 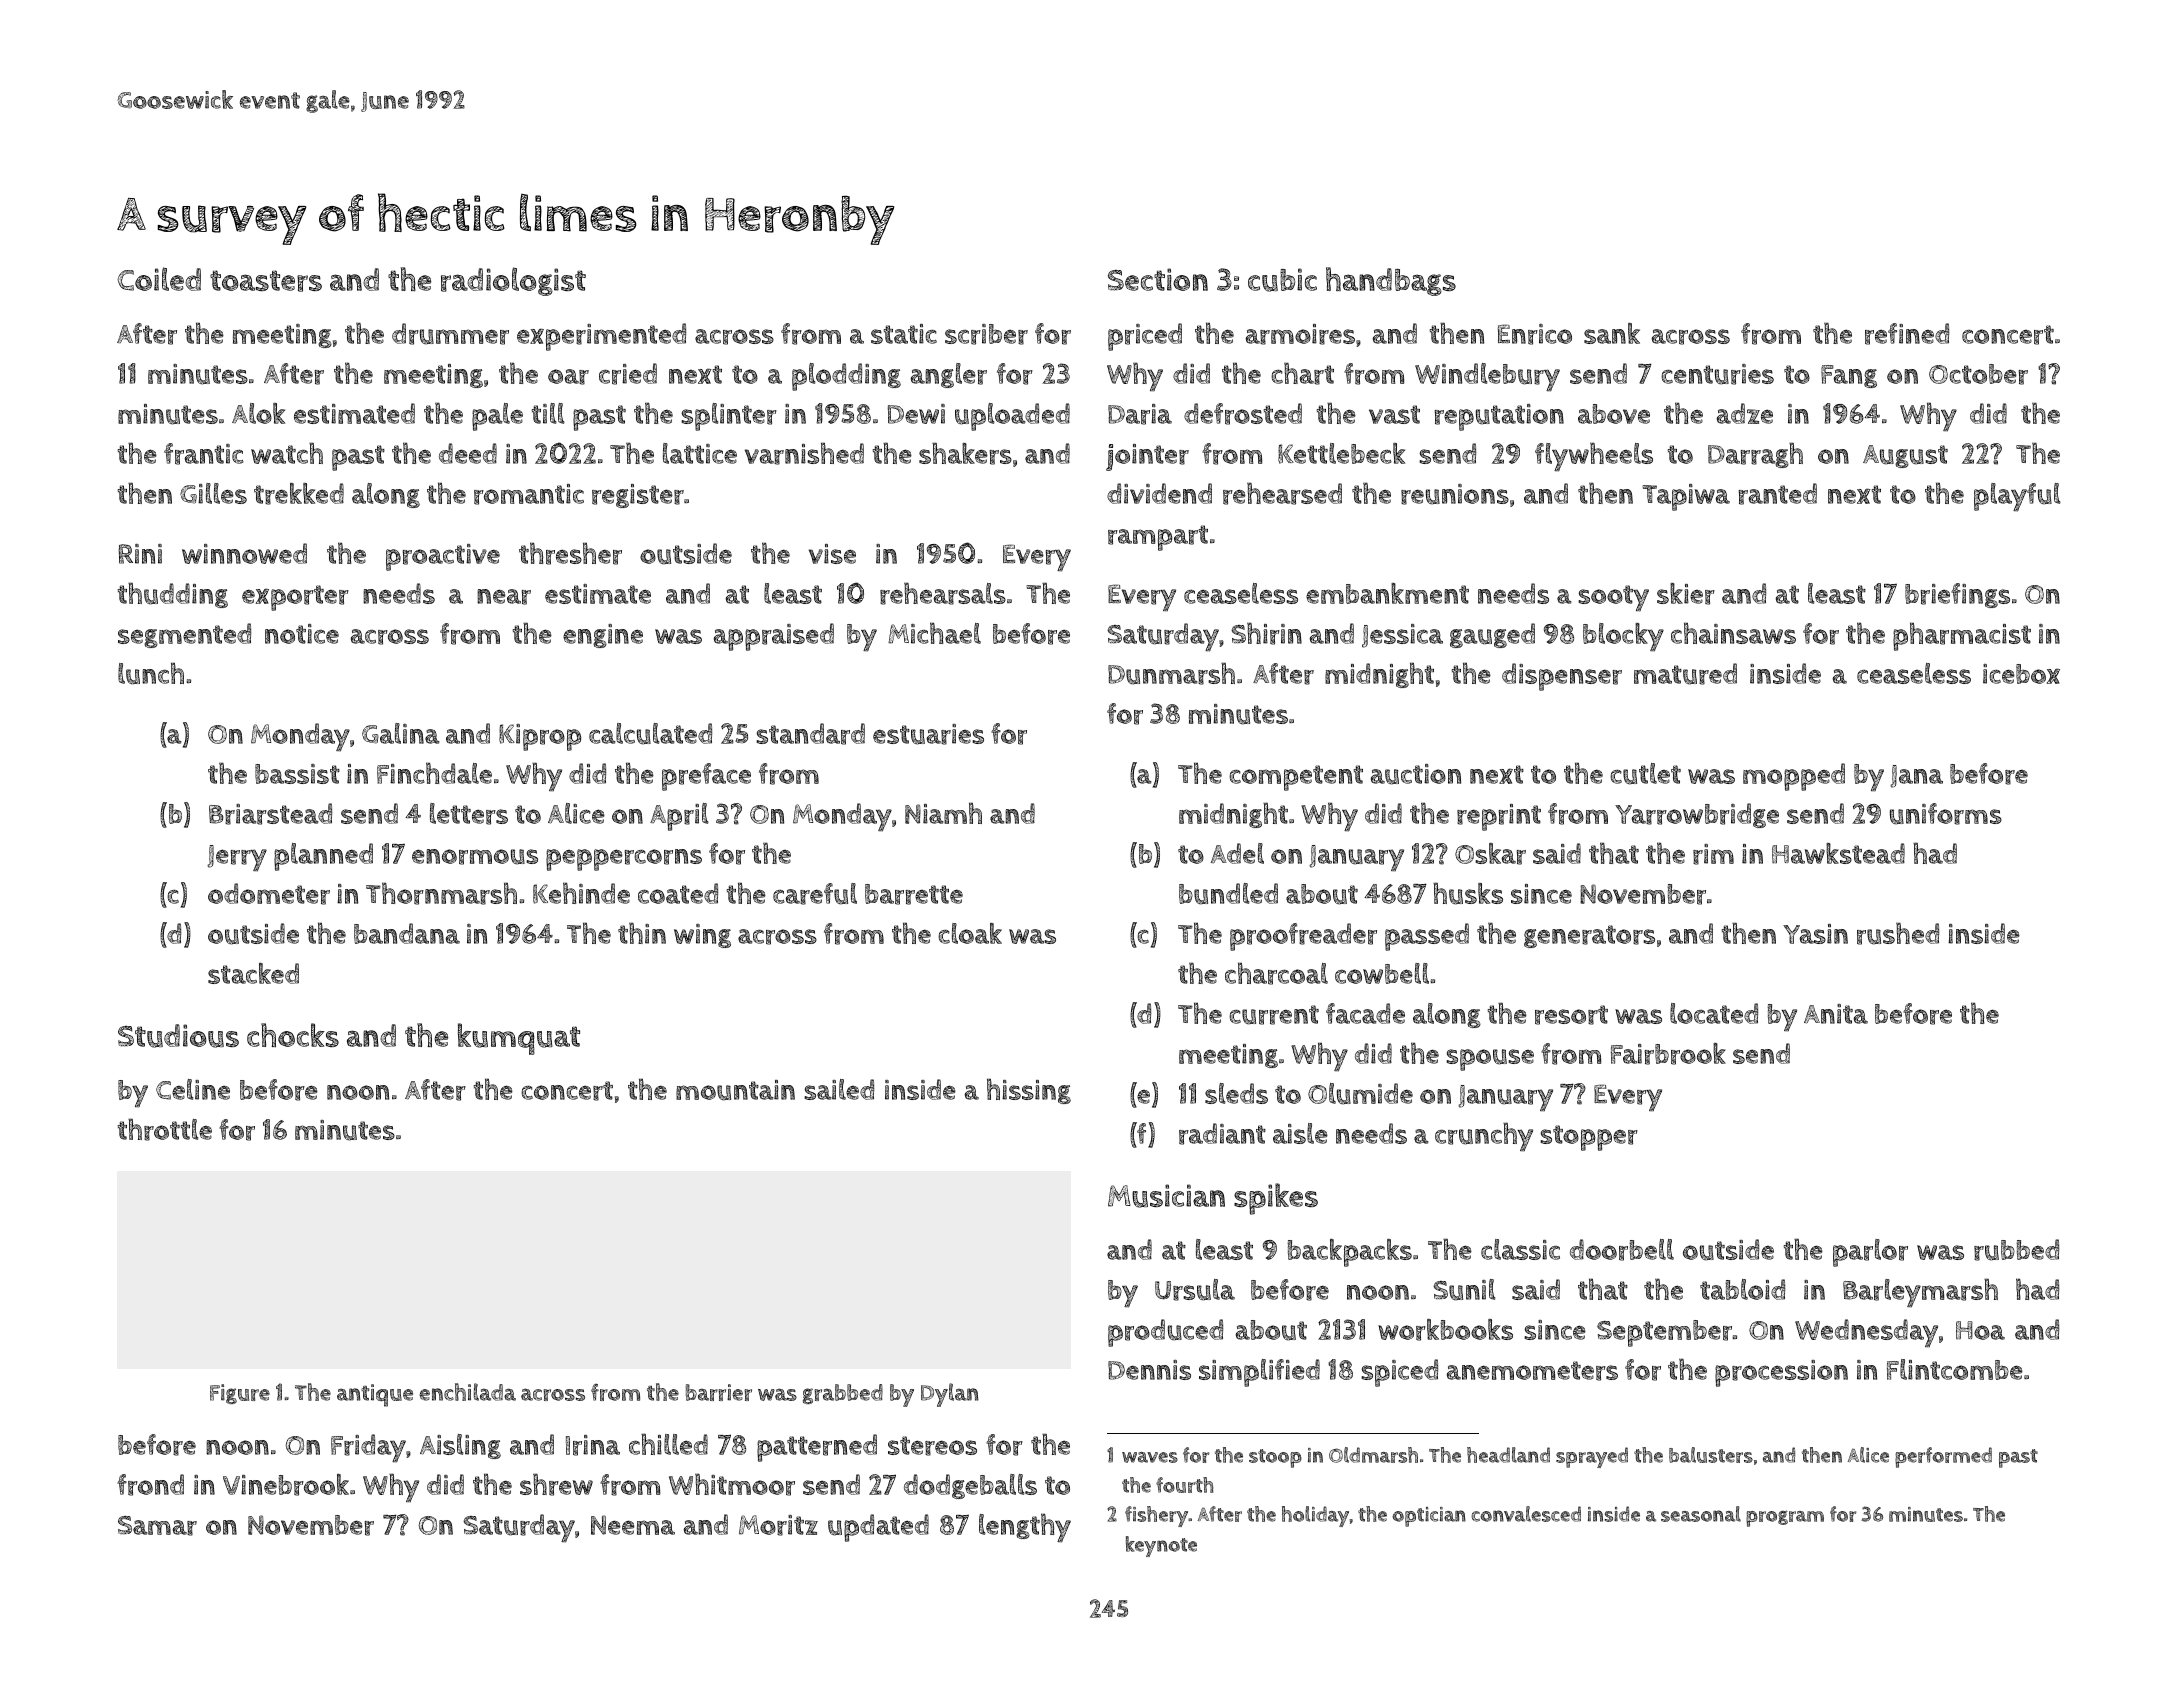 I want to click on bandana, so click(x=407, y=933).
